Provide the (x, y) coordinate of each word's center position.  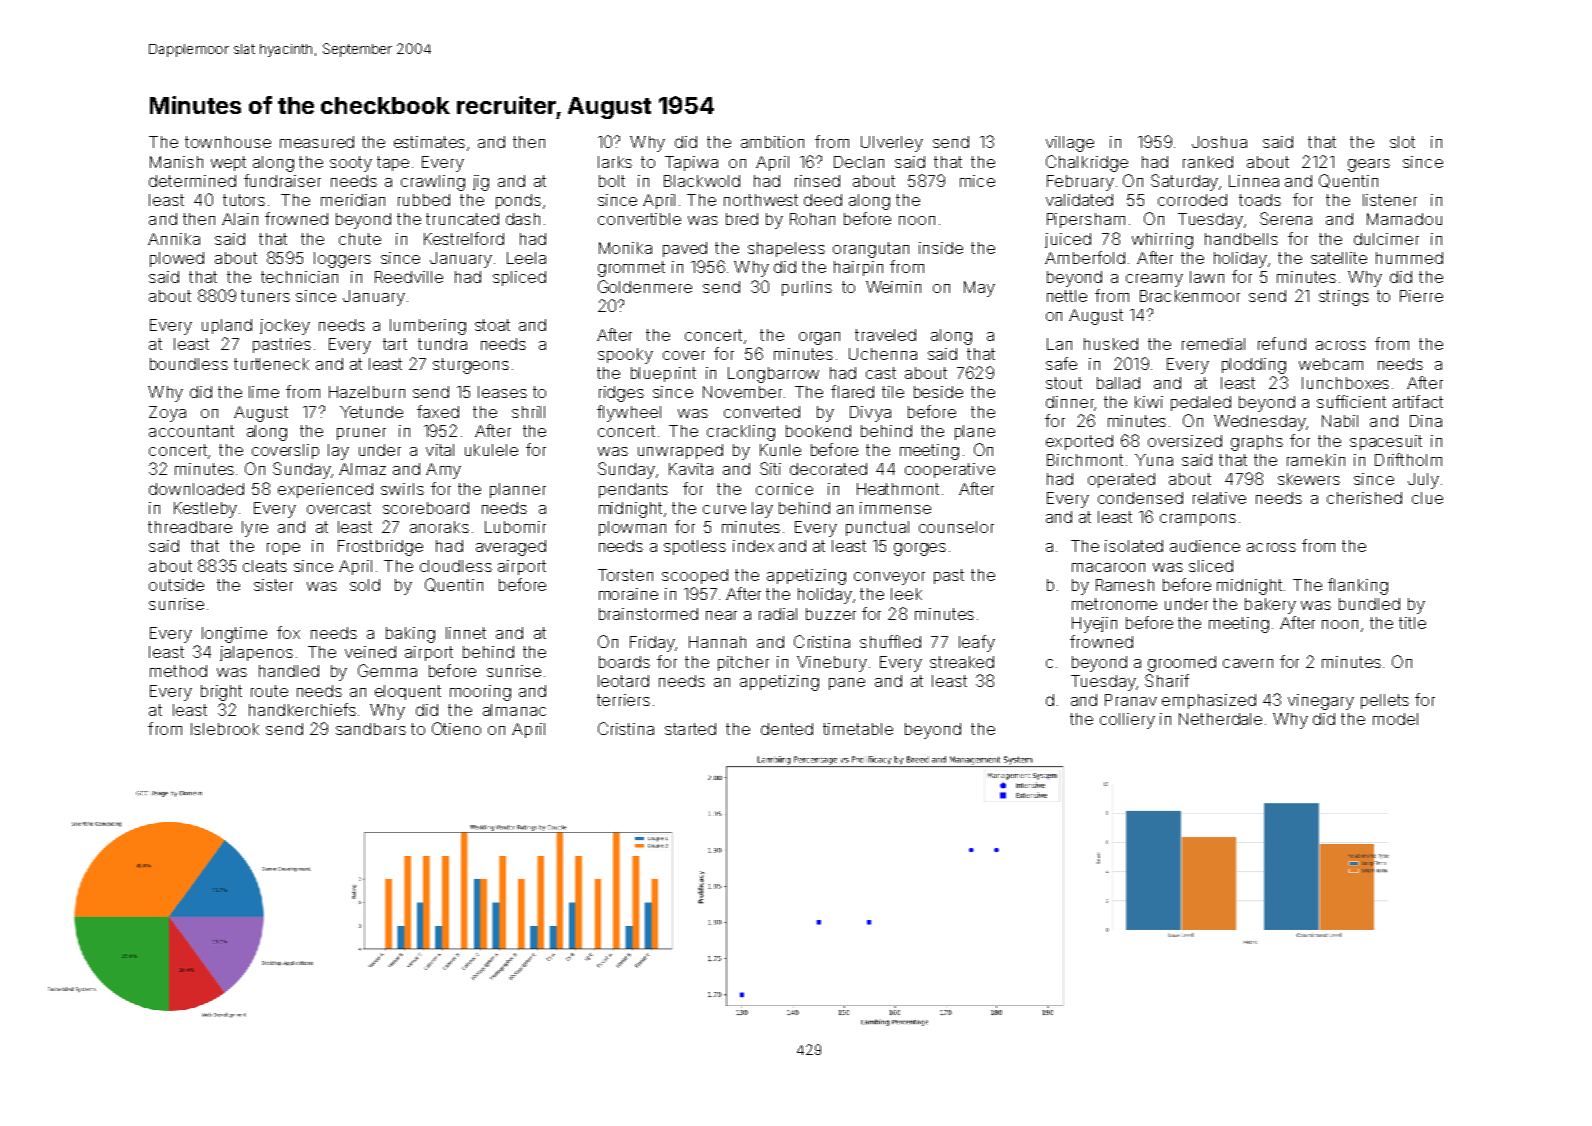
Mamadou (1404, 219)
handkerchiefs (302, 709)
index (753, 546)
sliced (1211, 566)
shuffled (890, 641)
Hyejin (1094, 625)
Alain (240, 219)
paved (685, 249)
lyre (255, 529)
